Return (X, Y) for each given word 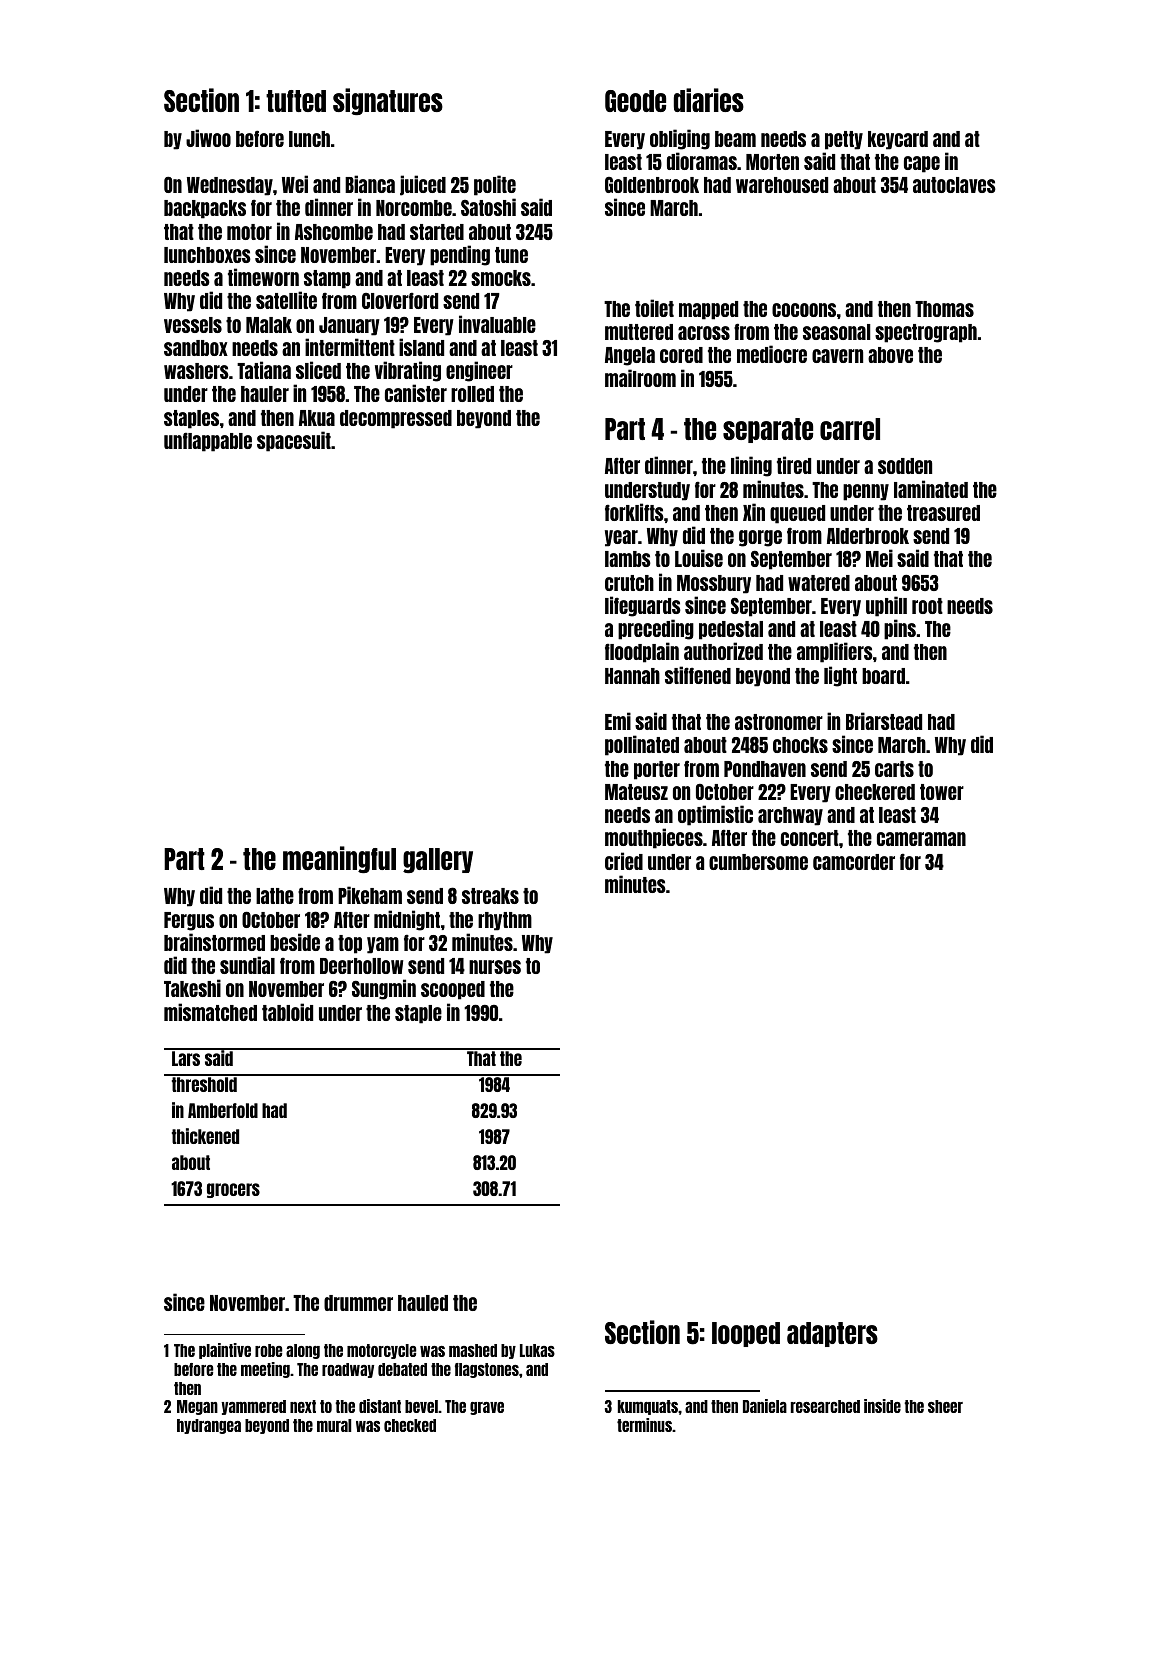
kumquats (648, 1407)
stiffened (698, 675)
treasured (943, 513)
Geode (635, 101)
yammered (253, 1407)
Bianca (370, 184)
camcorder (854, 862)
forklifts (634, 512)
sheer (945, 1406)
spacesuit (294, 441)
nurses (495, 967)
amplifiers (835, 652)
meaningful (339, 859)
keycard (898, 140)
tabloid (287, 1012)
